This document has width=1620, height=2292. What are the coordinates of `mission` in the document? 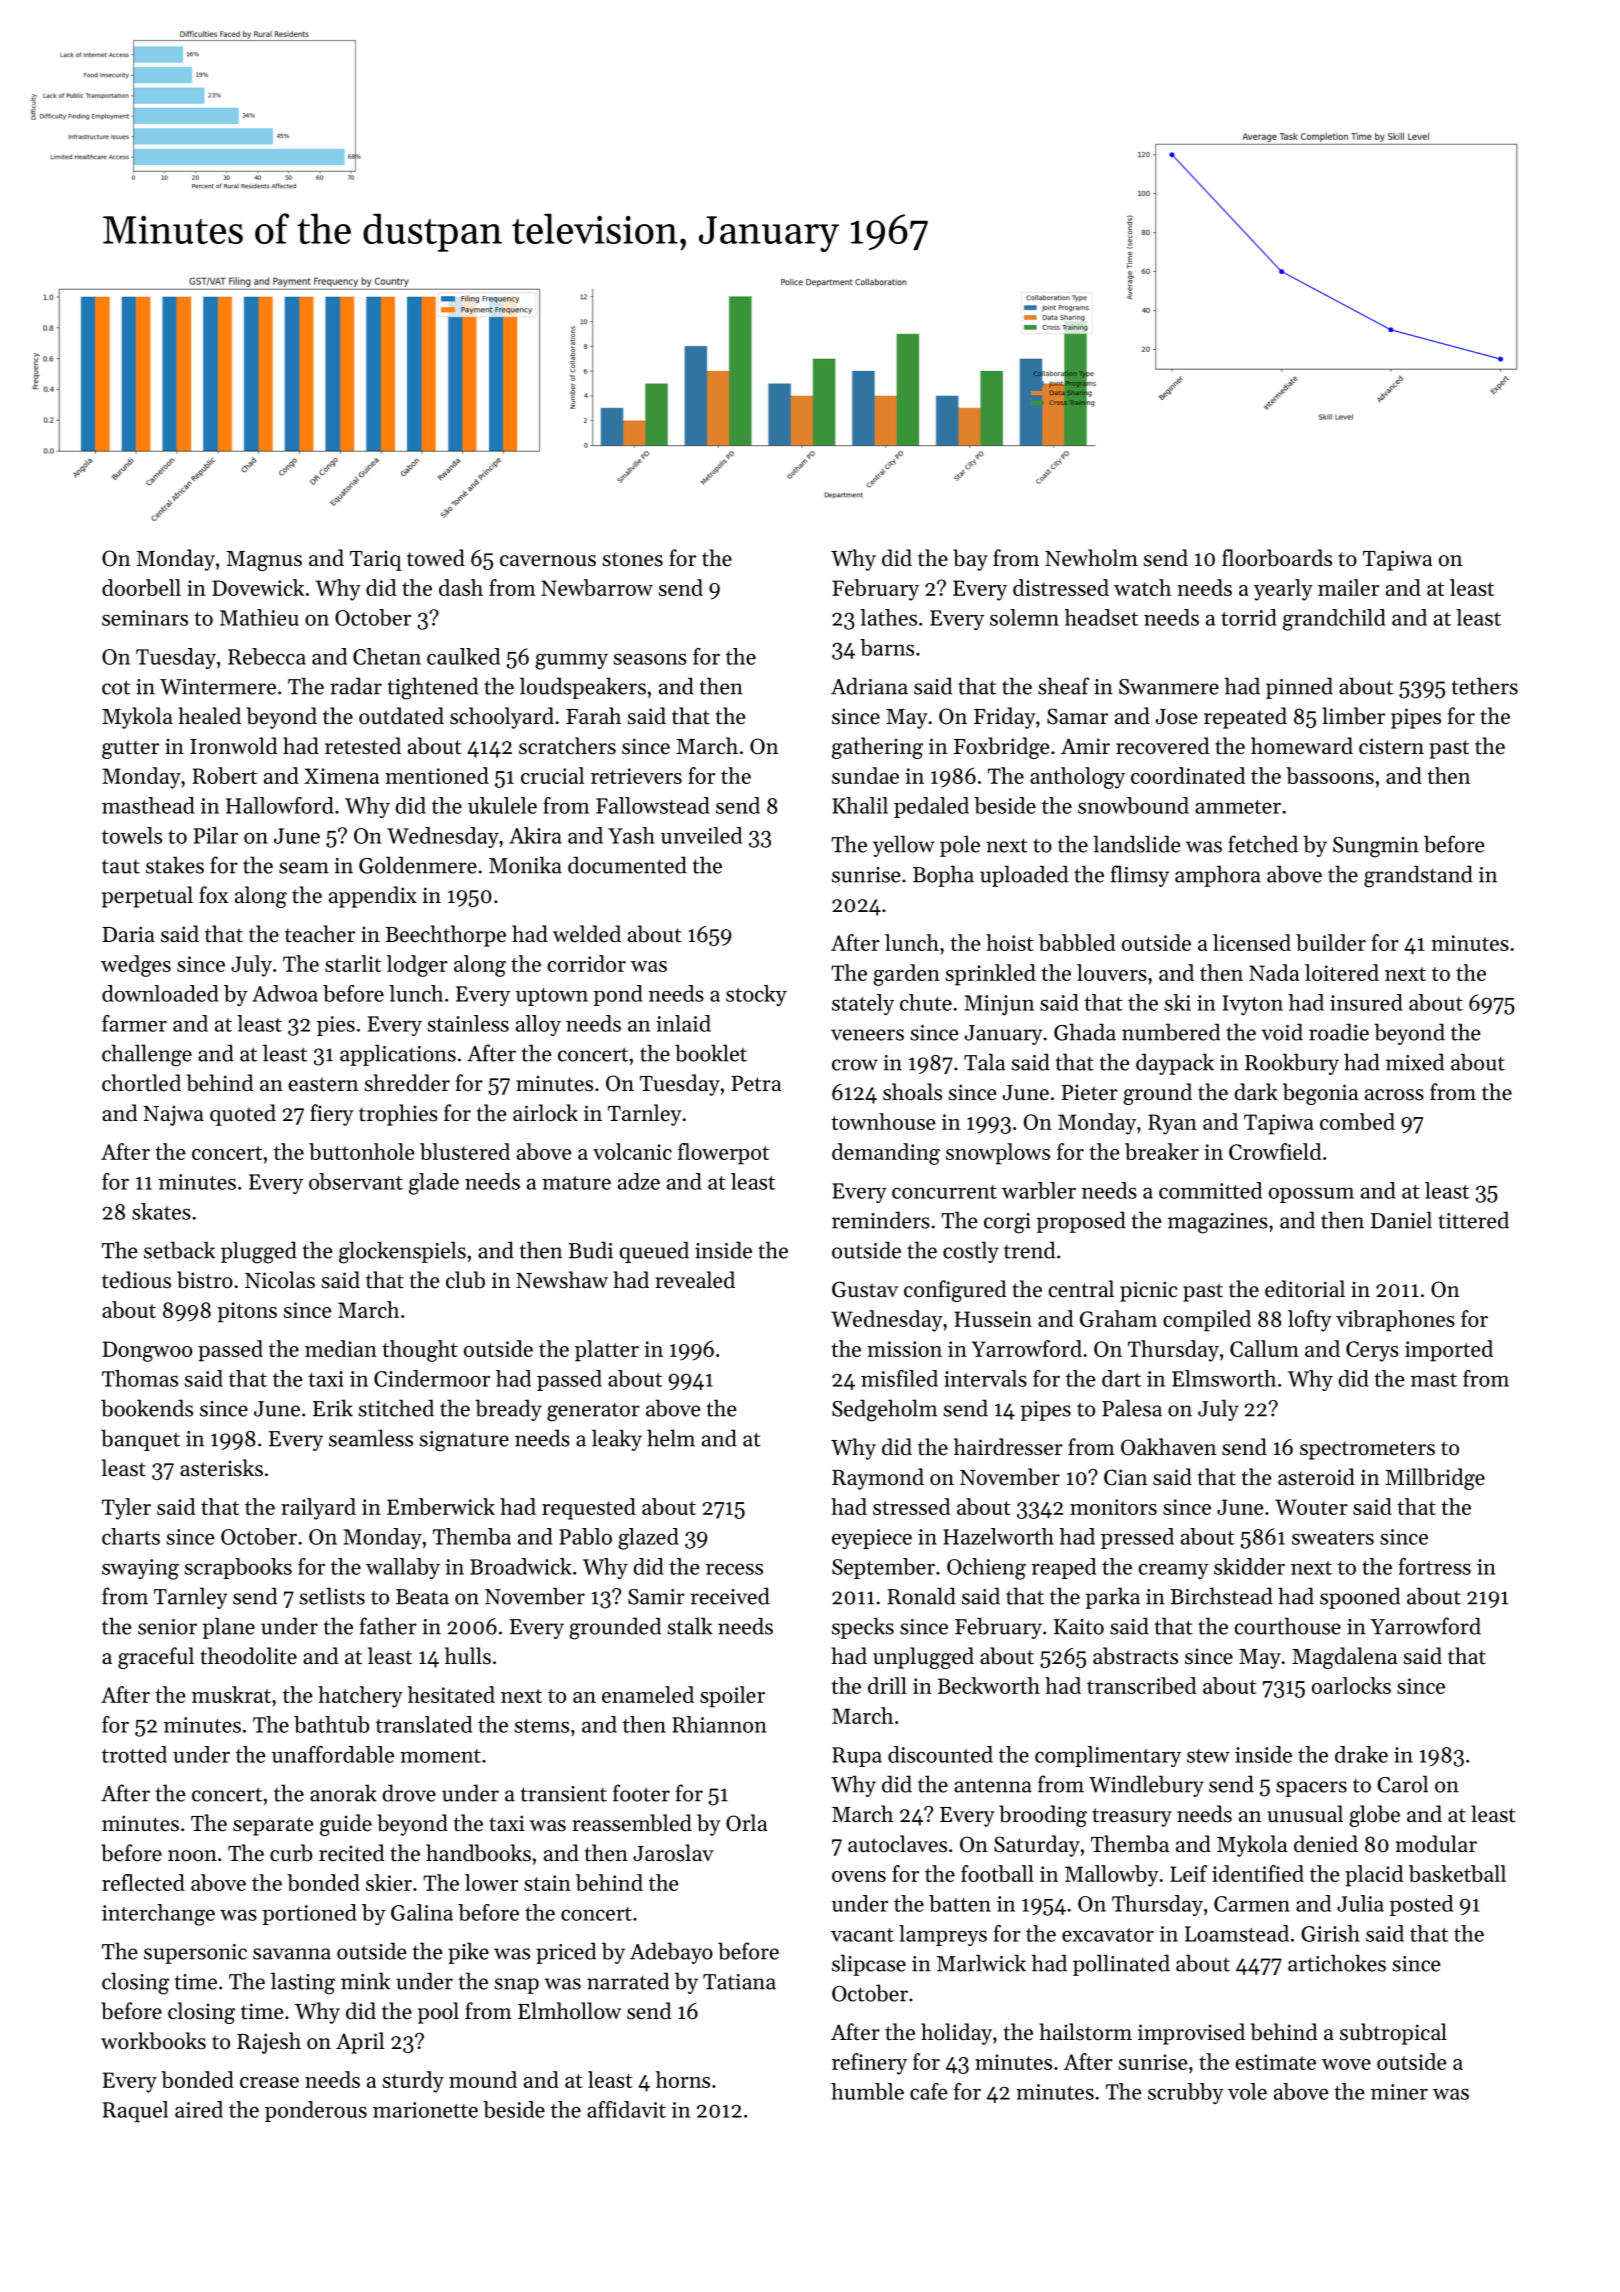 It's located at (904, 1349).
